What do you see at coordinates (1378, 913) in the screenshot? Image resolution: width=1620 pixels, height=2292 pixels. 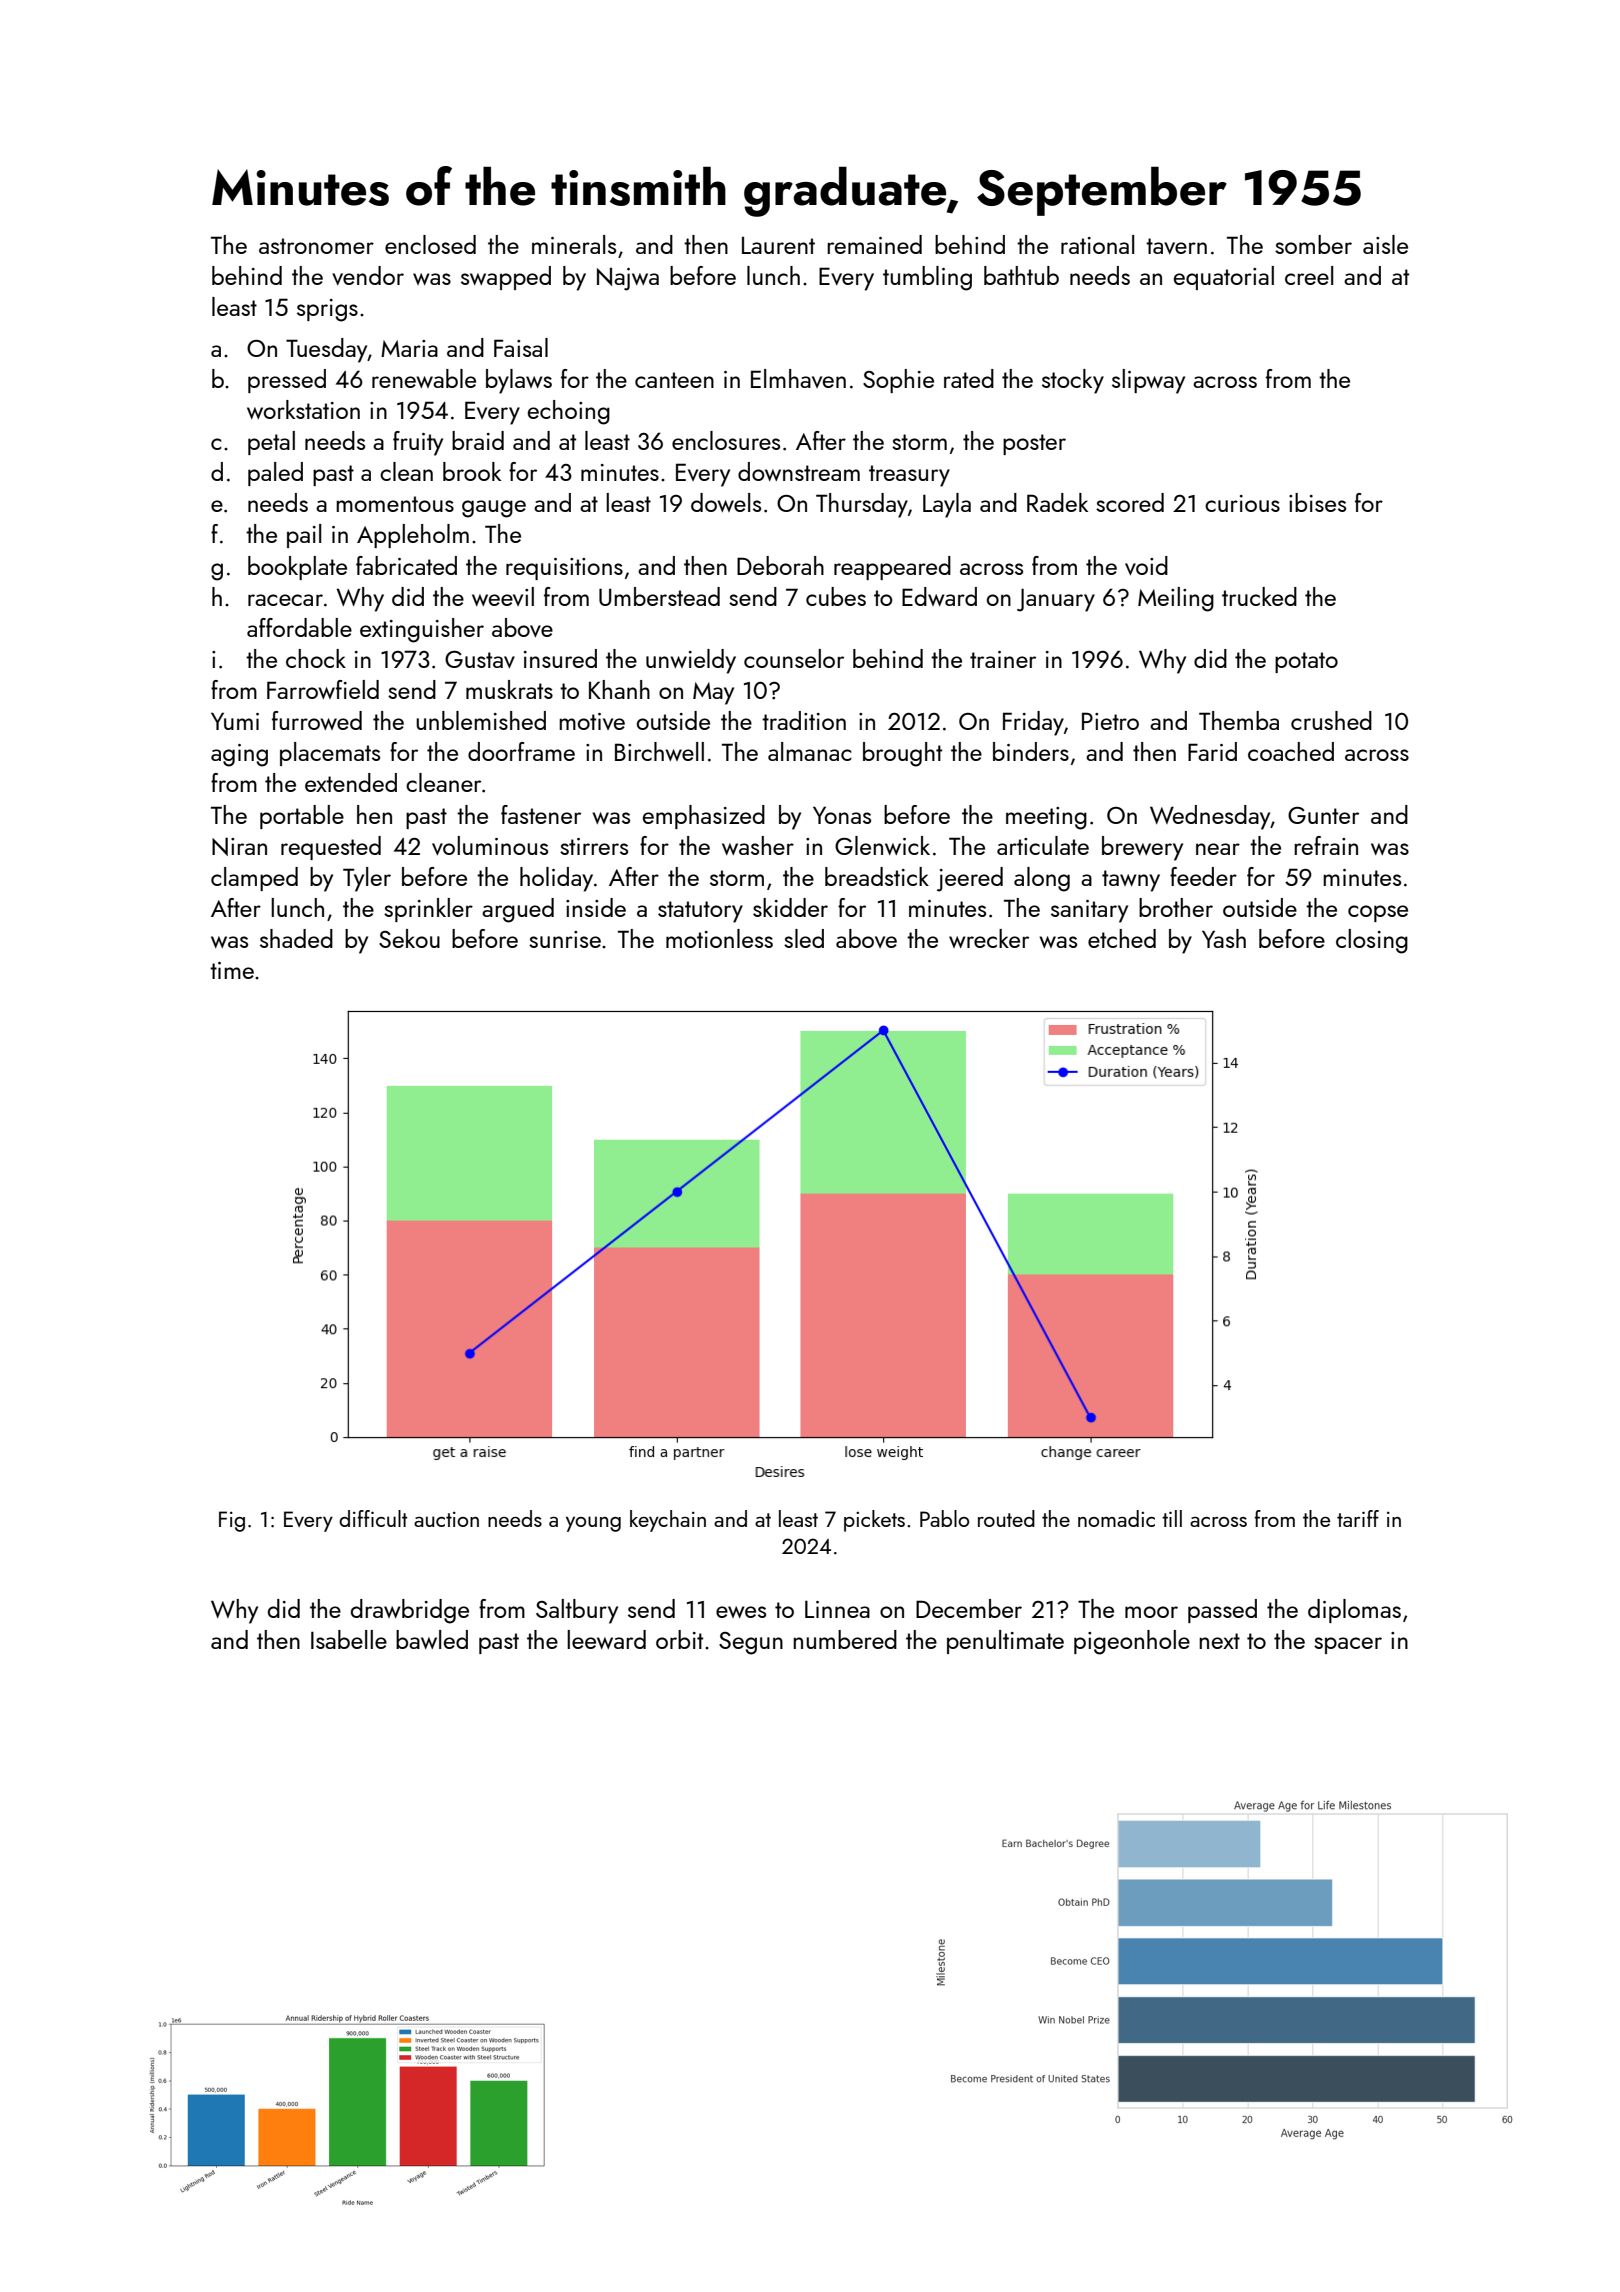 I see `copse` at bounding box center [1378, 913].
